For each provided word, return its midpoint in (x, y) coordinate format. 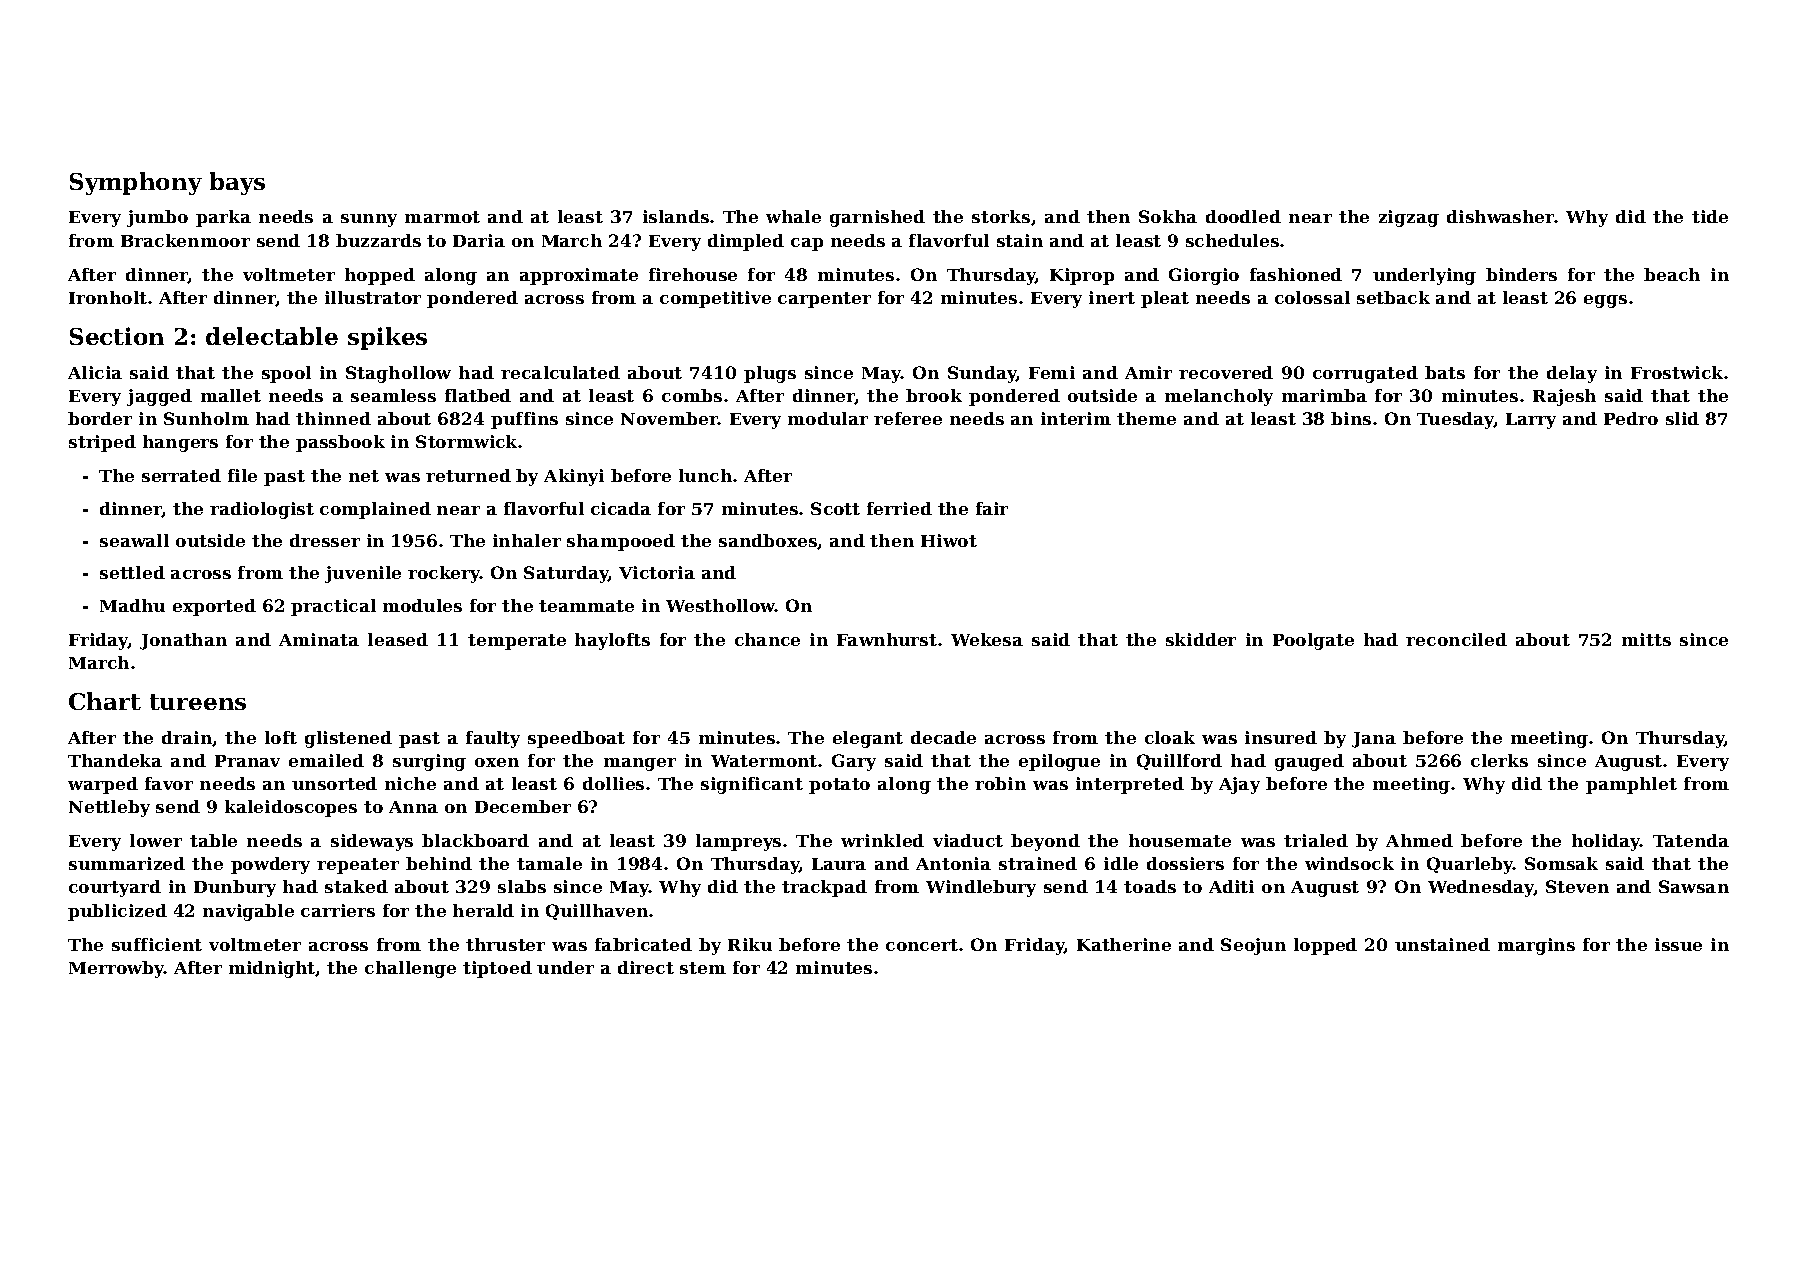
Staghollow (398, 374)
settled (132, 572)
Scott (835, 508)
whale (793, 216)
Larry (1531, 421)
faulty (493, 739)
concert (922, 945)
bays (237, 183)
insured (1281, 737)
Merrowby (116, 969)
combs (692, 395)
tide (1710, 216)
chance (767, 639)
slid (1682, 418)
